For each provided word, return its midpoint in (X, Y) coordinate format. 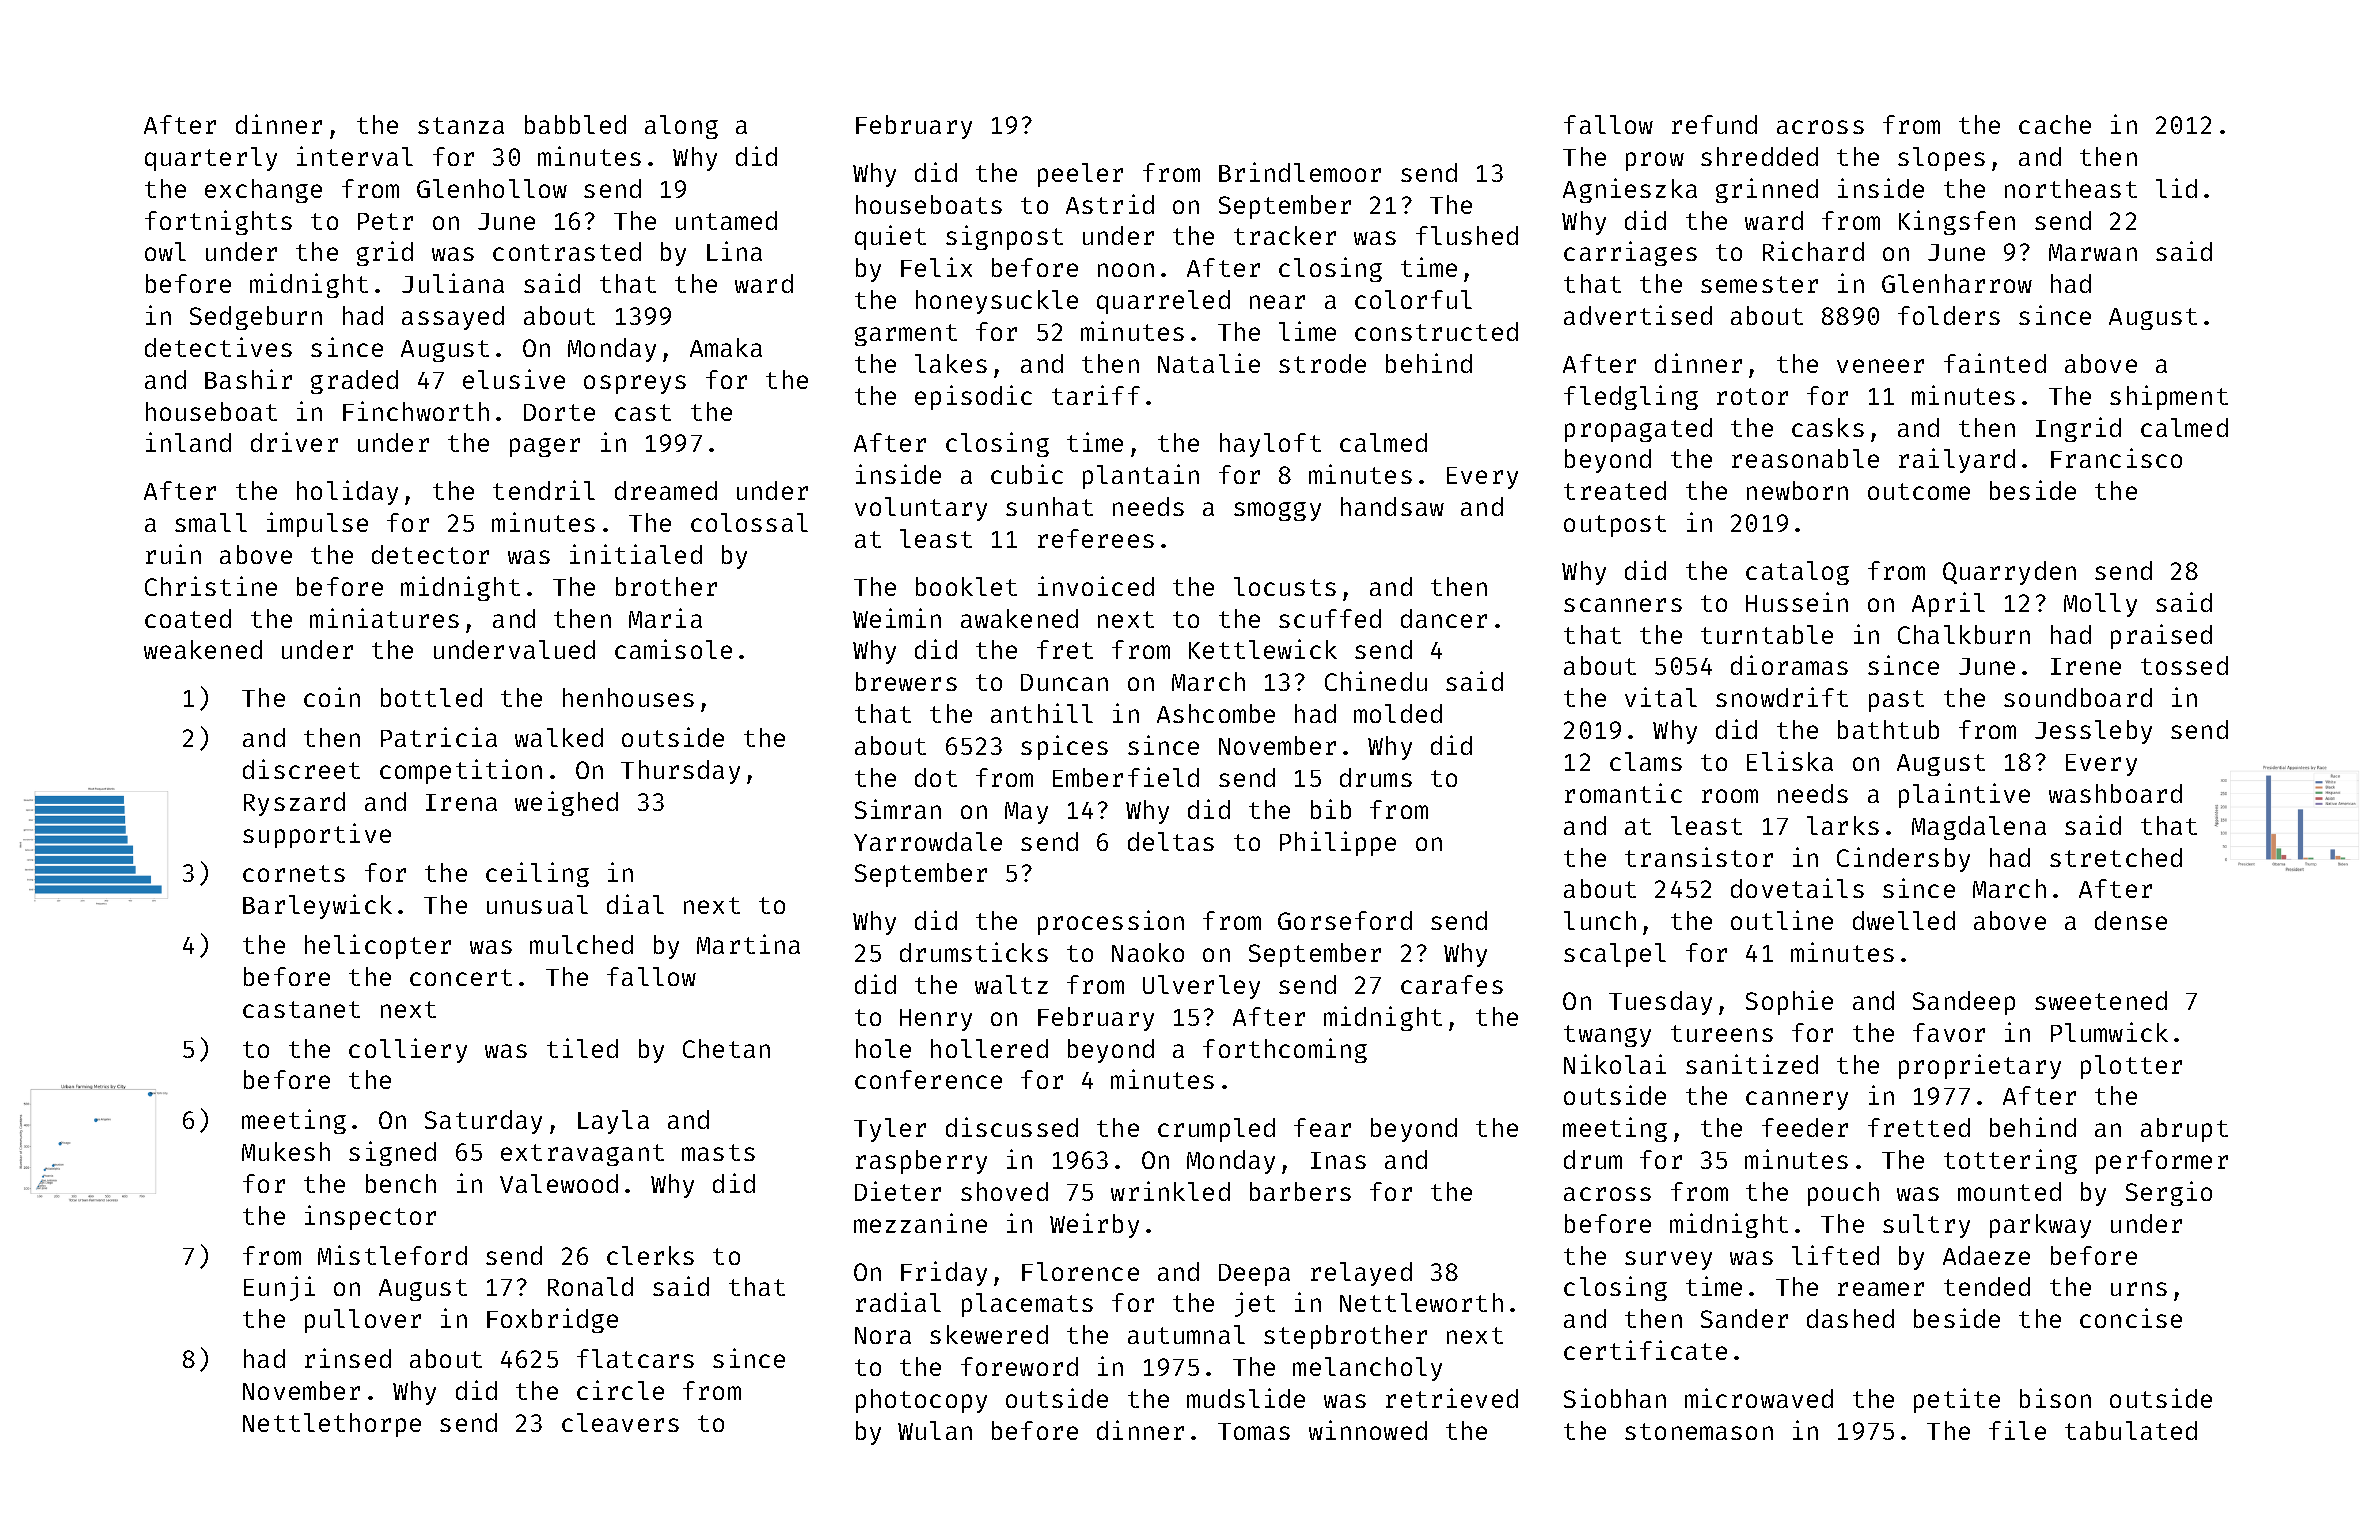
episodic (973, 397)
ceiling (537, 874)
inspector (370, 1217)
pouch (1843, 1194)
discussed (1012, 1127)
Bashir (248, 379)
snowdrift (1782, 697)
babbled (575, 124)
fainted (1995, 363)
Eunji (279, 1288)
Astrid (1110, 204)
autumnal (1186, 1334)
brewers (906, 681)
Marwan (2093, 252)
